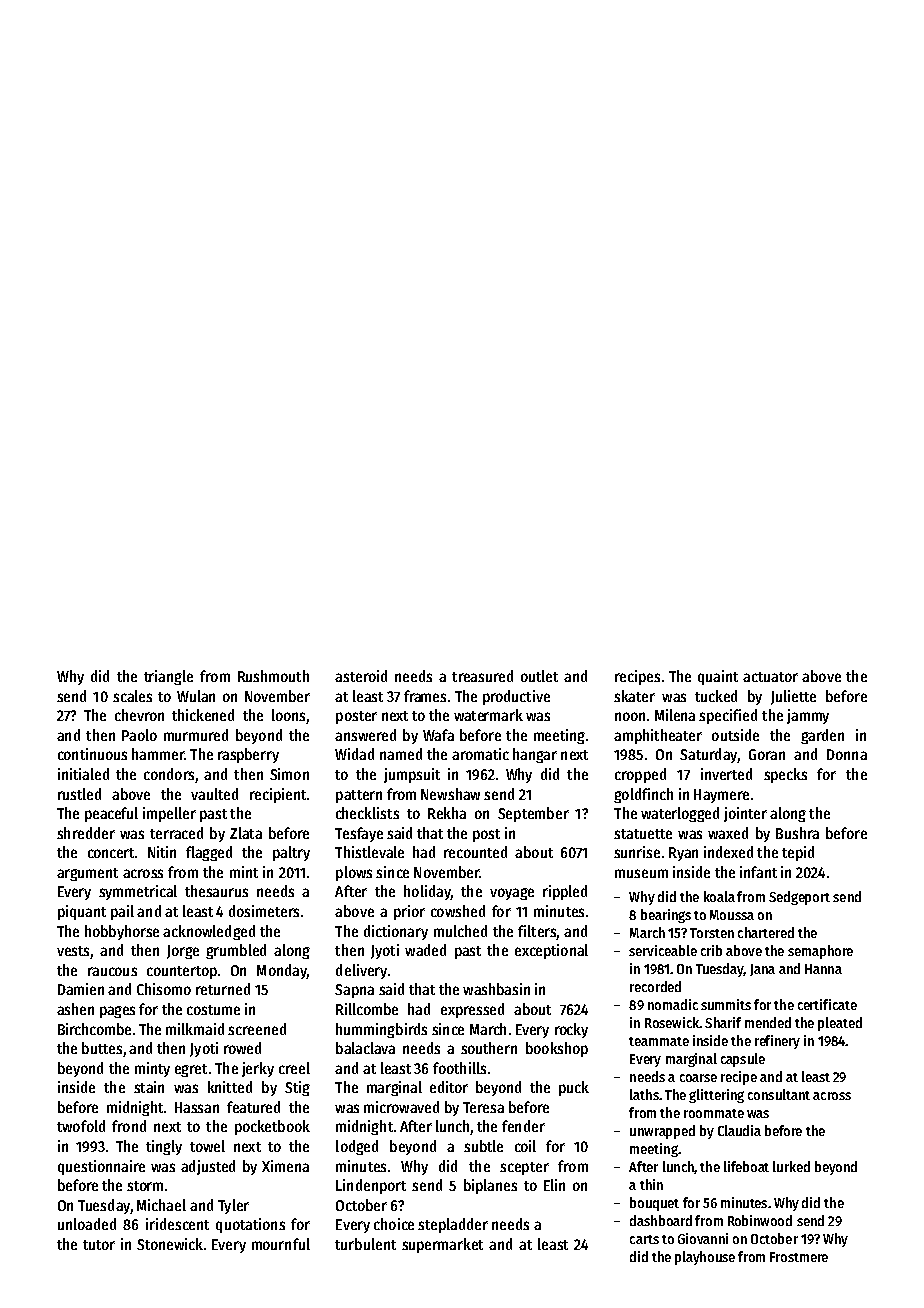 The height and width of the image is (1308, 924). I want to click on Michael, so click(161, 1205).
